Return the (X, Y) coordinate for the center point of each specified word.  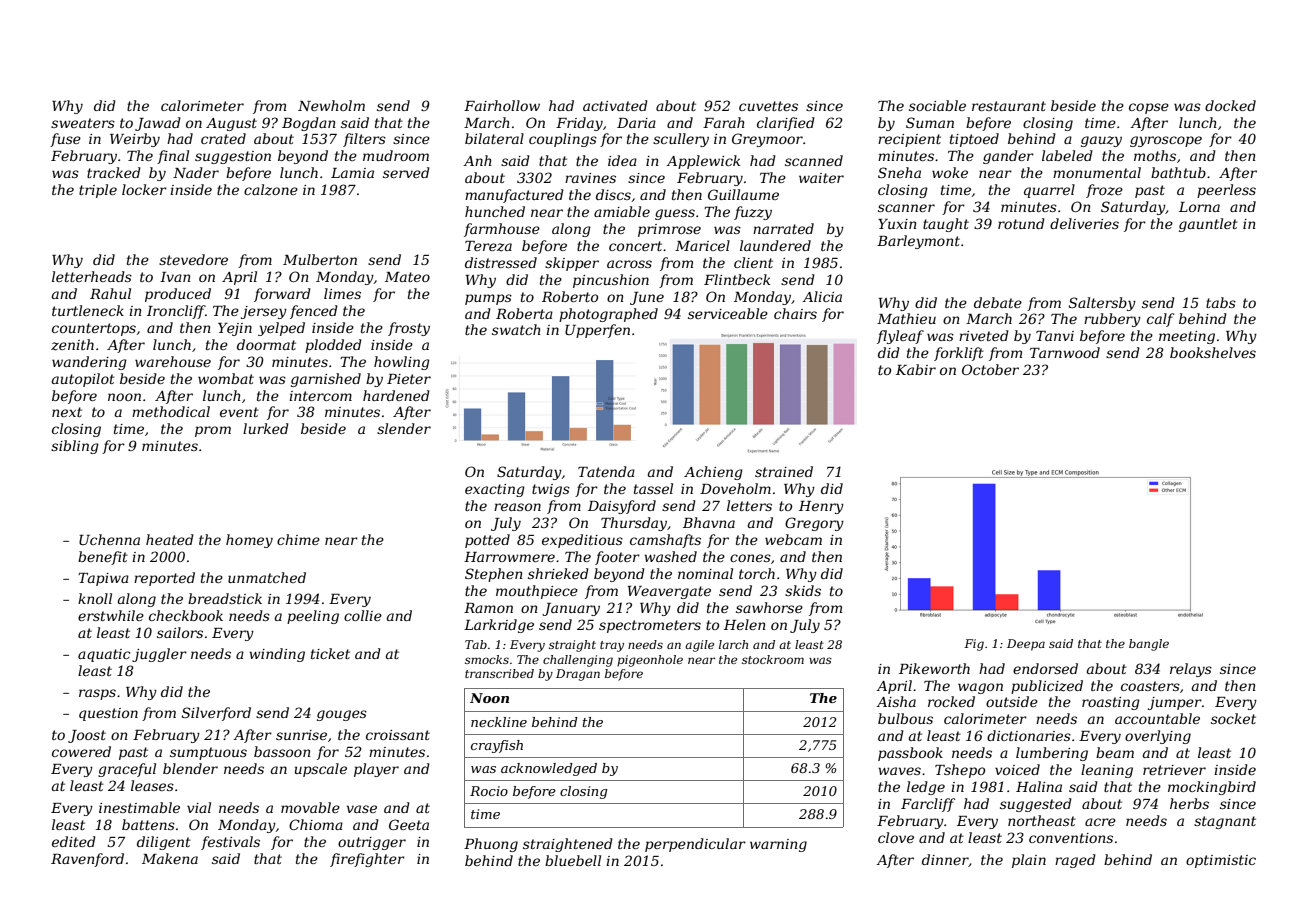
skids (803, 590)
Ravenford (87, 860)
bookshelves (1213, 352)
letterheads (92, 276)
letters (749, 505)
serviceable (728, 313)
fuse (65, 140)
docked (1230, 105)
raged (1075, 861)
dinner (945, 860)
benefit (103, 558)
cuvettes (768, 106)
